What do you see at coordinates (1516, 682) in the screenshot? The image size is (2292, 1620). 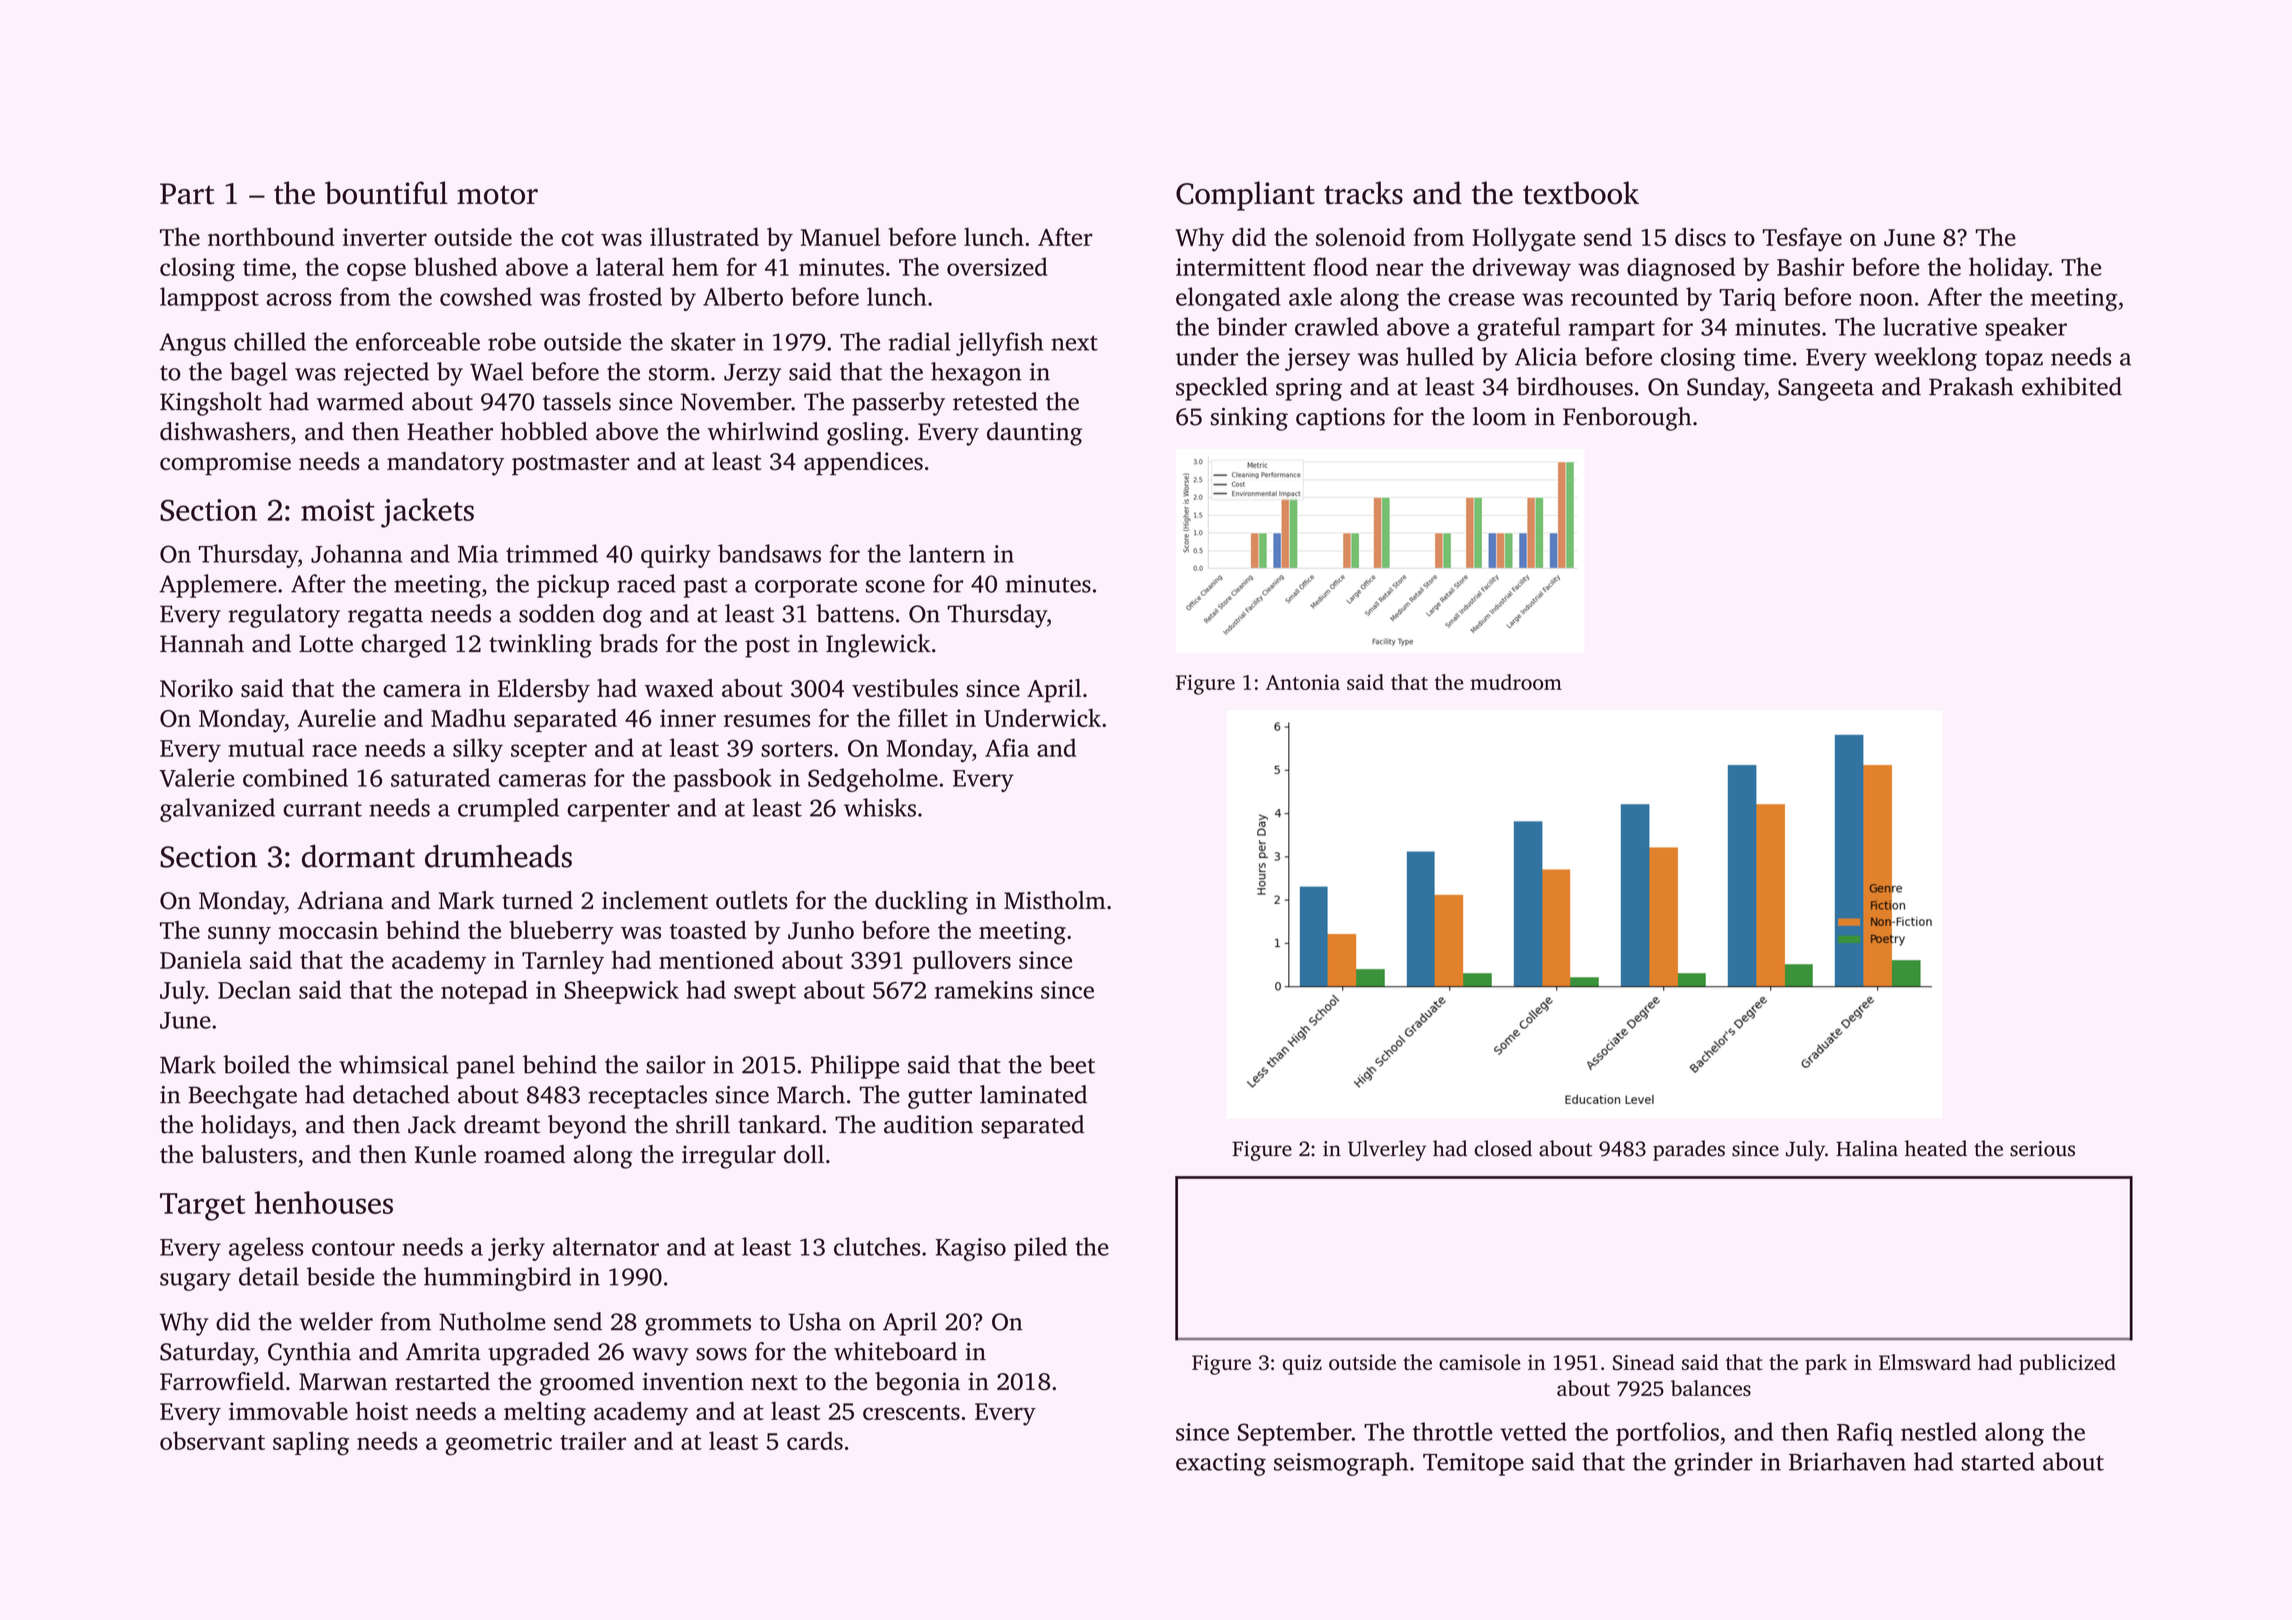 I see `mudroom` at bounding box center [1516, 682].
